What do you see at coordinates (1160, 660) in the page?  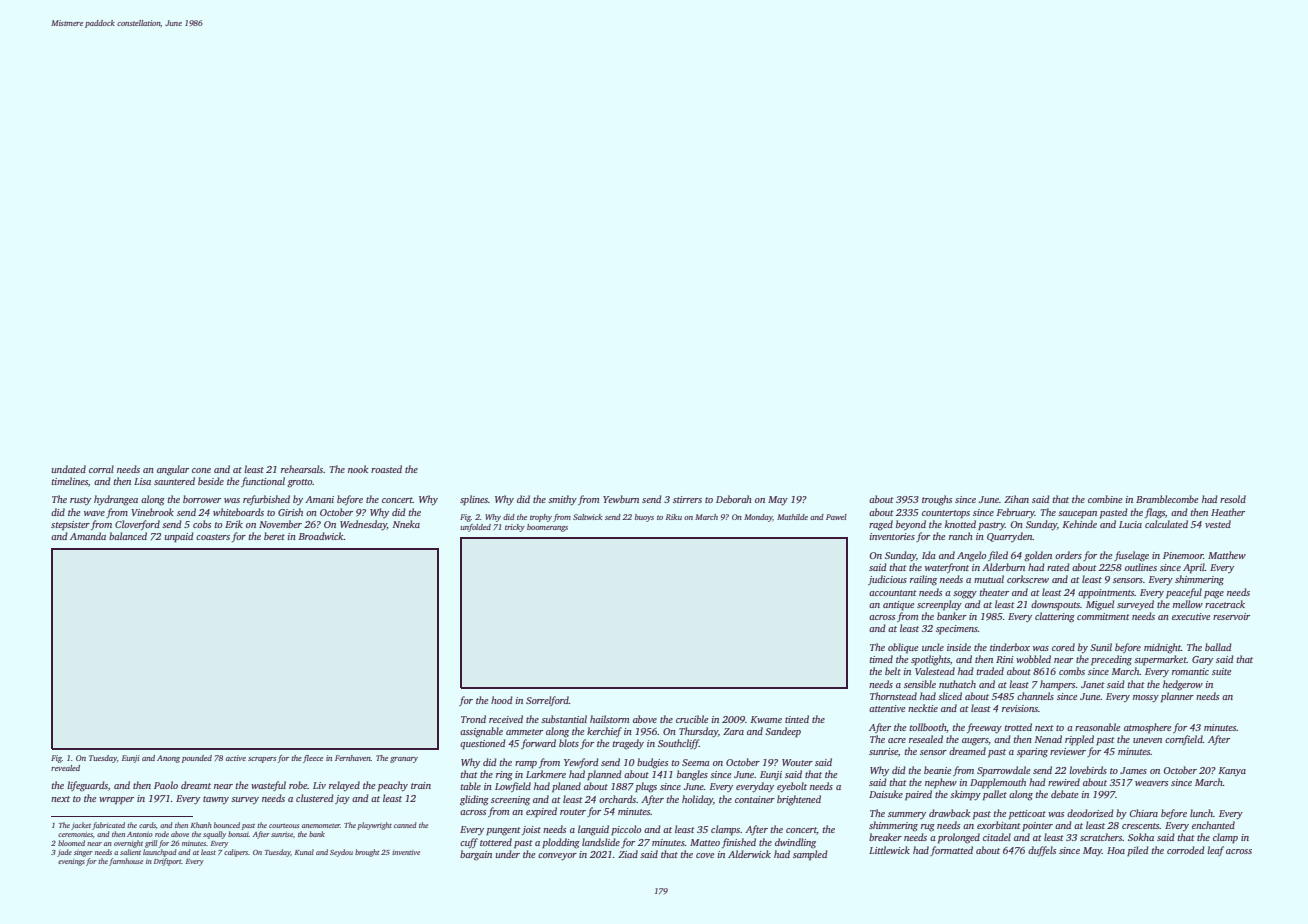 I see `supermarket` at bounding box center [1160, 660].
